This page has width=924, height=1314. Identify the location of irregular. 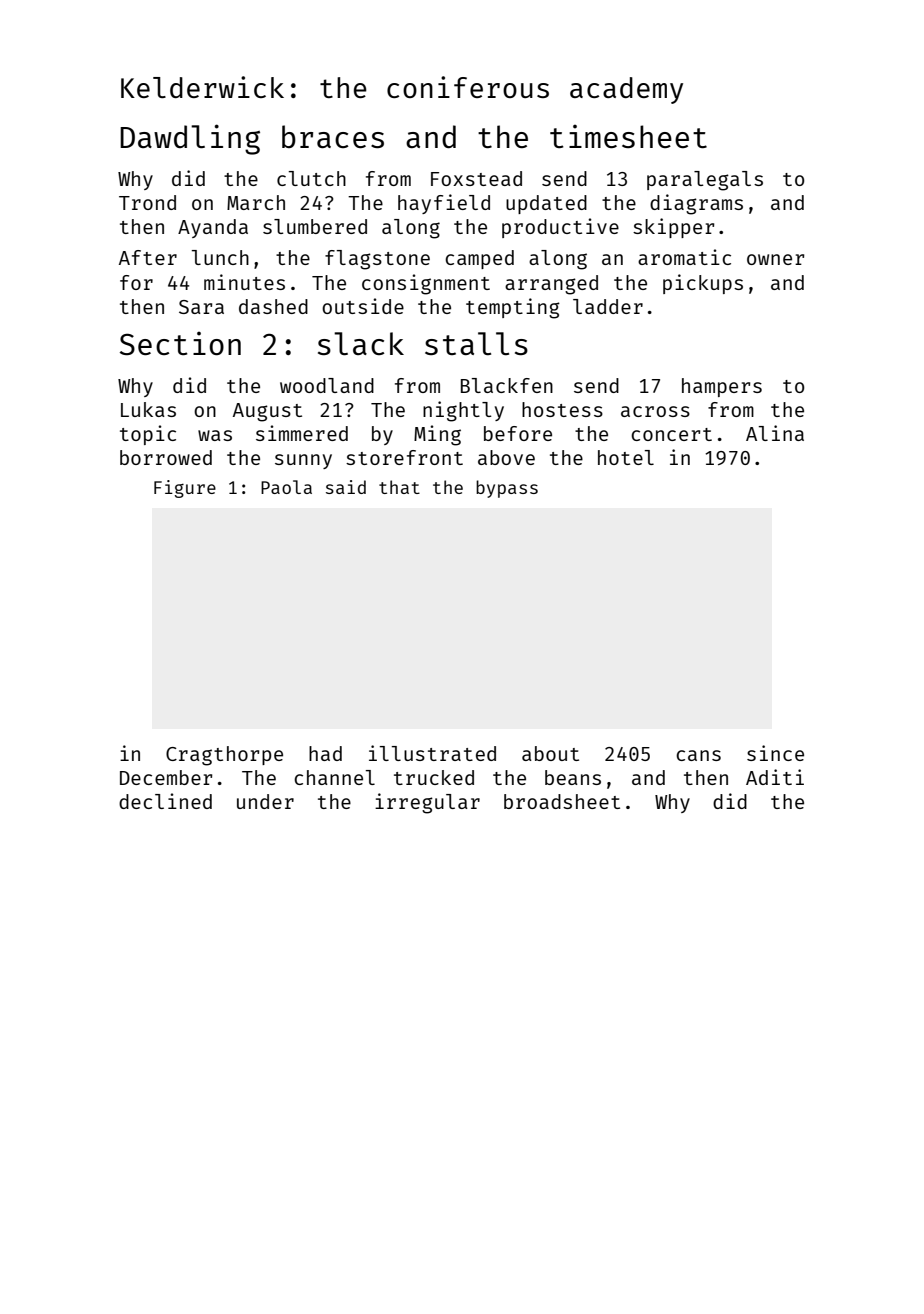
(427, 803).
